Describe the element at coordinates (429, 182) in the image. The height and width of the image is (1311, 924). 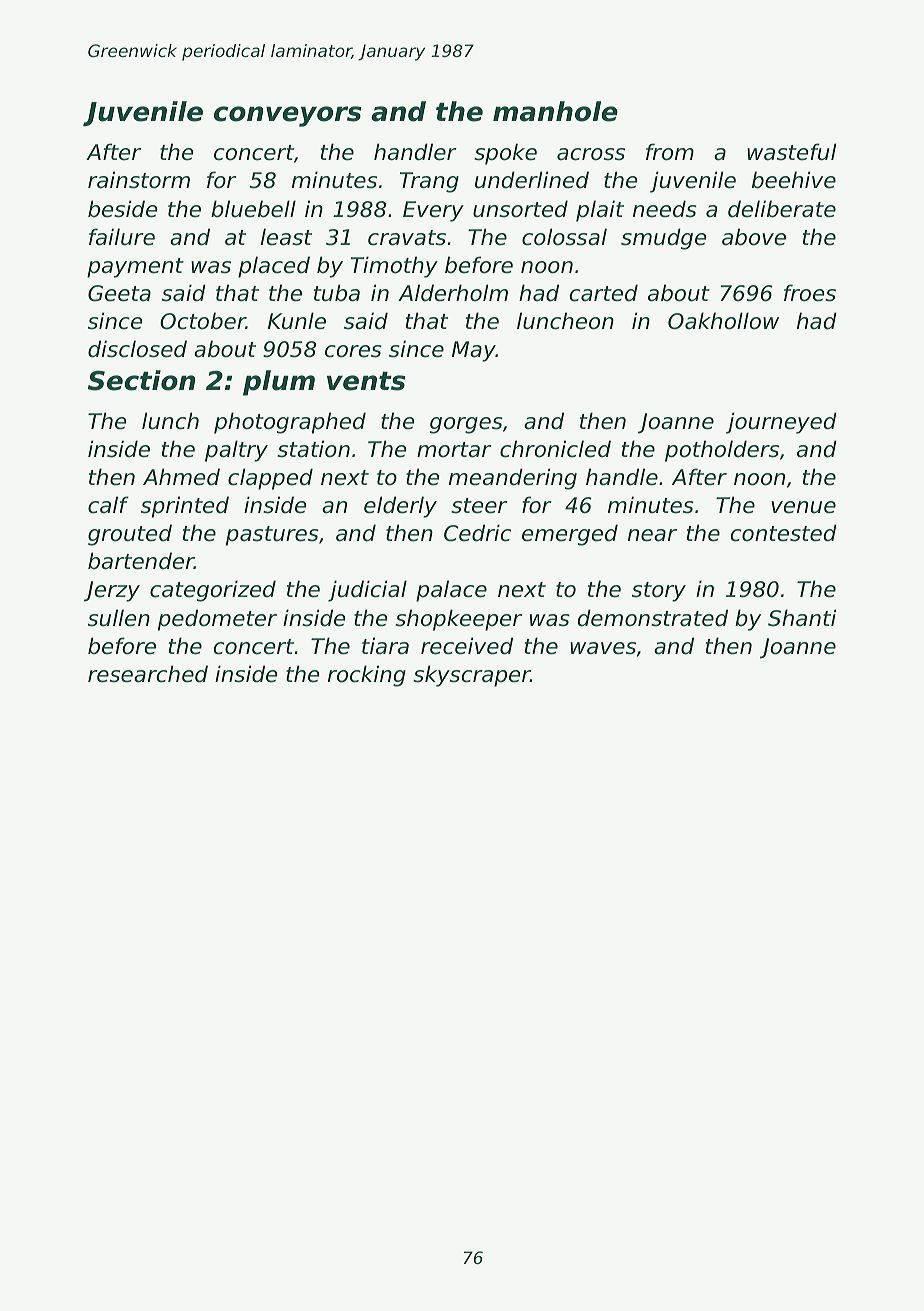
I see `Trang` at that location.
